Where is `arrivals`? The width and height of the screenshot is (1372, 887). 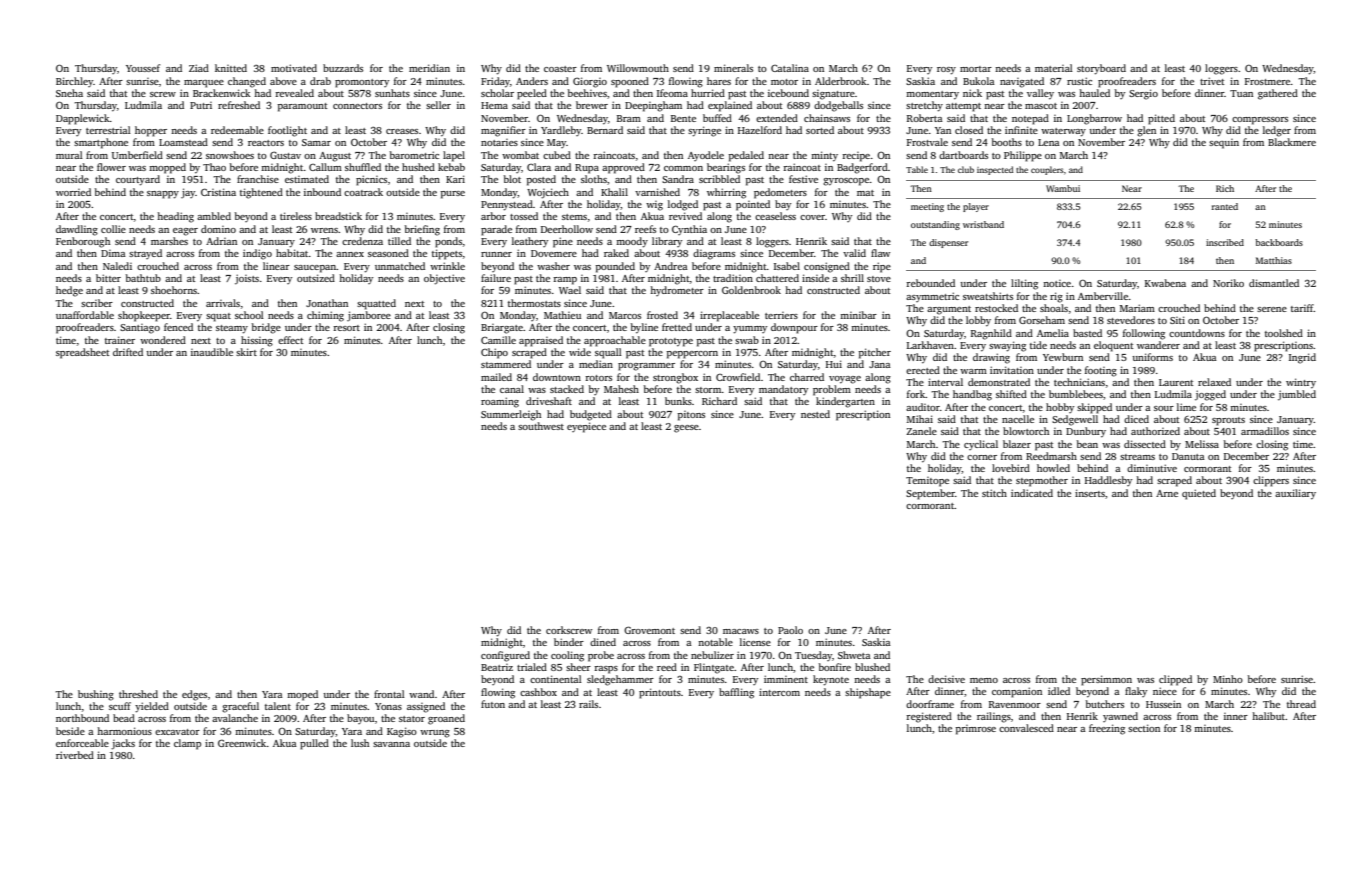 arrivals is located at coordinates (223, 303).
